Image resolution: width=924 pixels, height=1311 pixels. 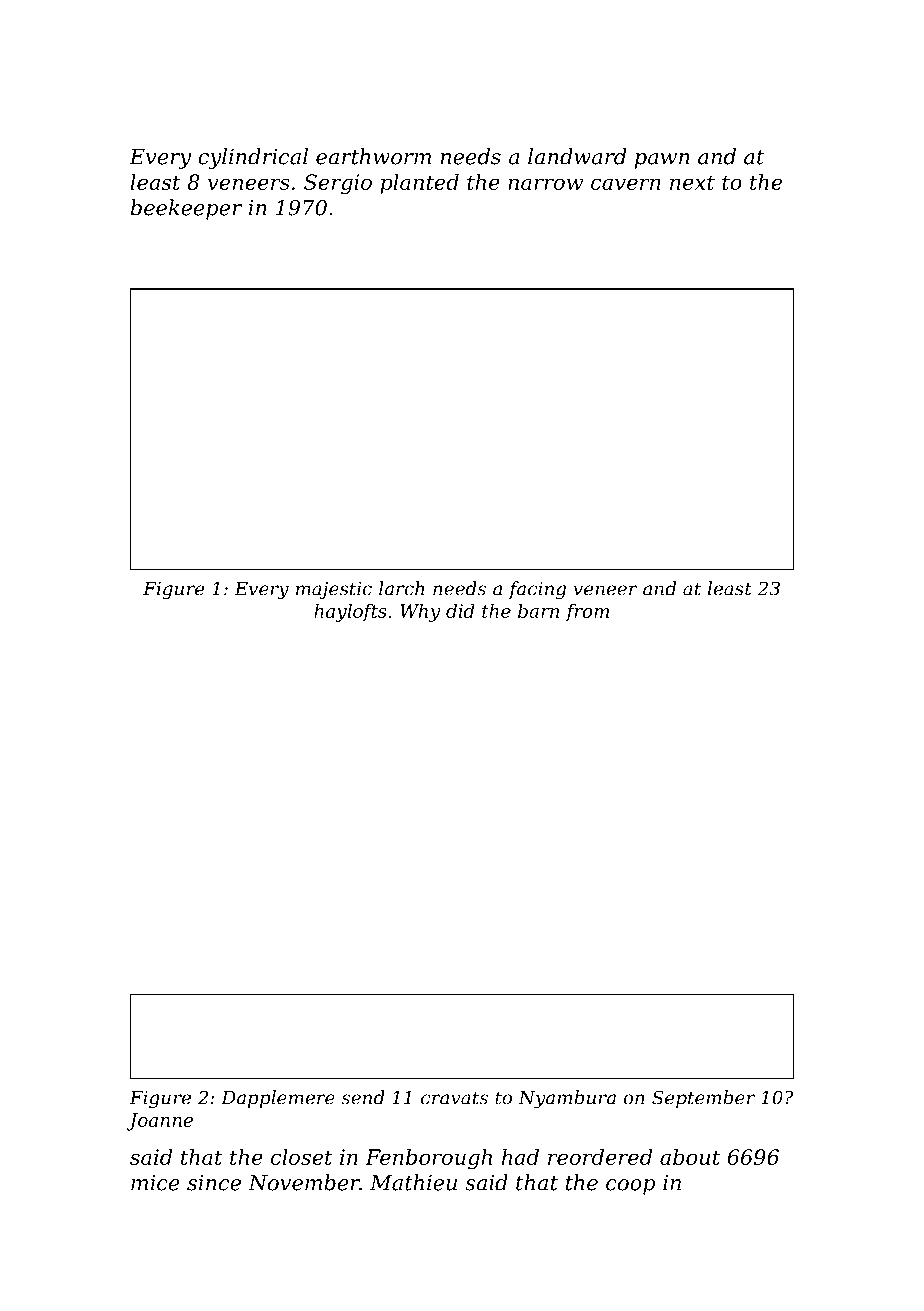 I want to click on closet, so click(x=302, y=1157).
